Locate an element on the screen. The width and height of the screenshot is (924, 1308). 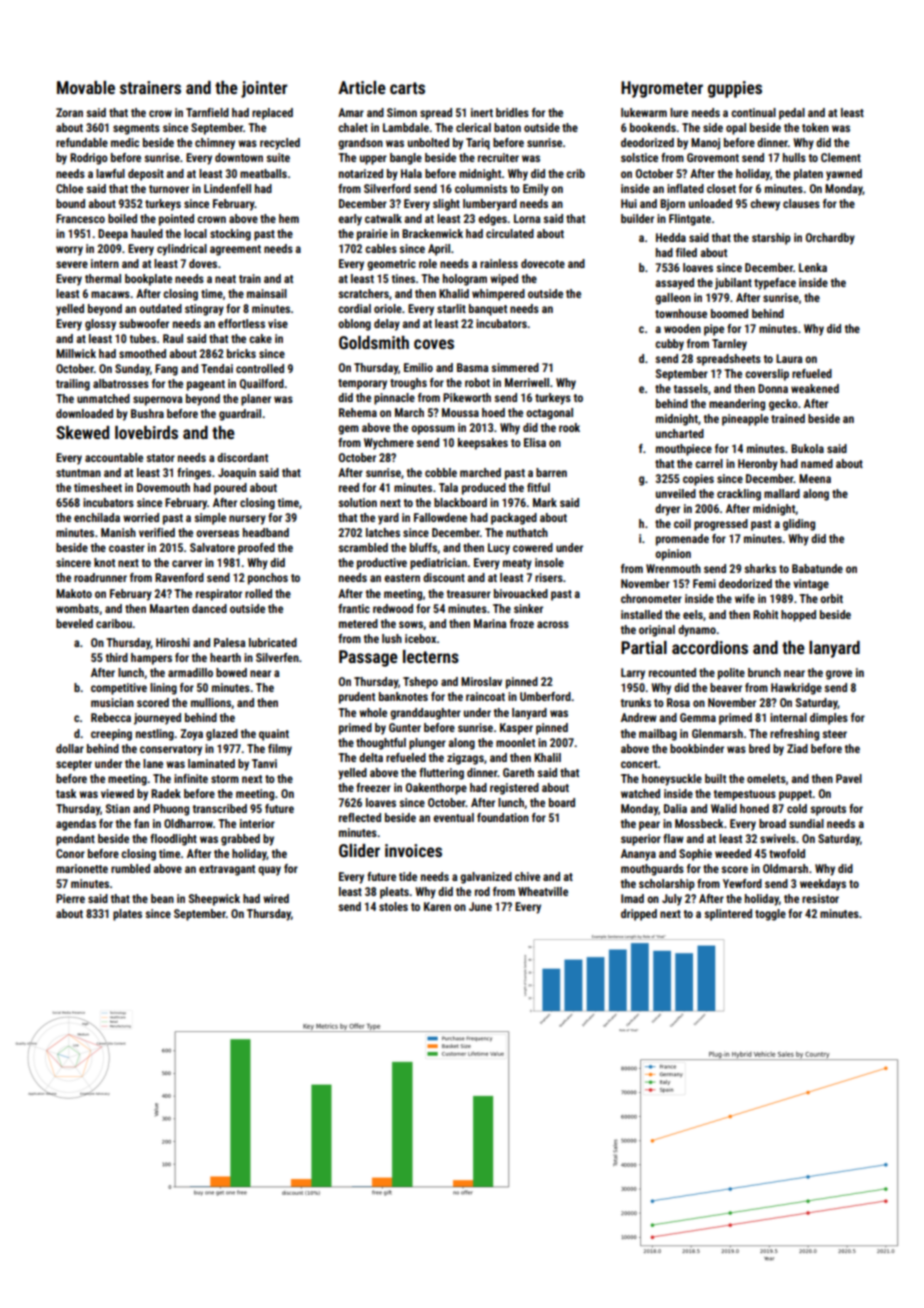
weakened is located at coordinates (815, 388).
